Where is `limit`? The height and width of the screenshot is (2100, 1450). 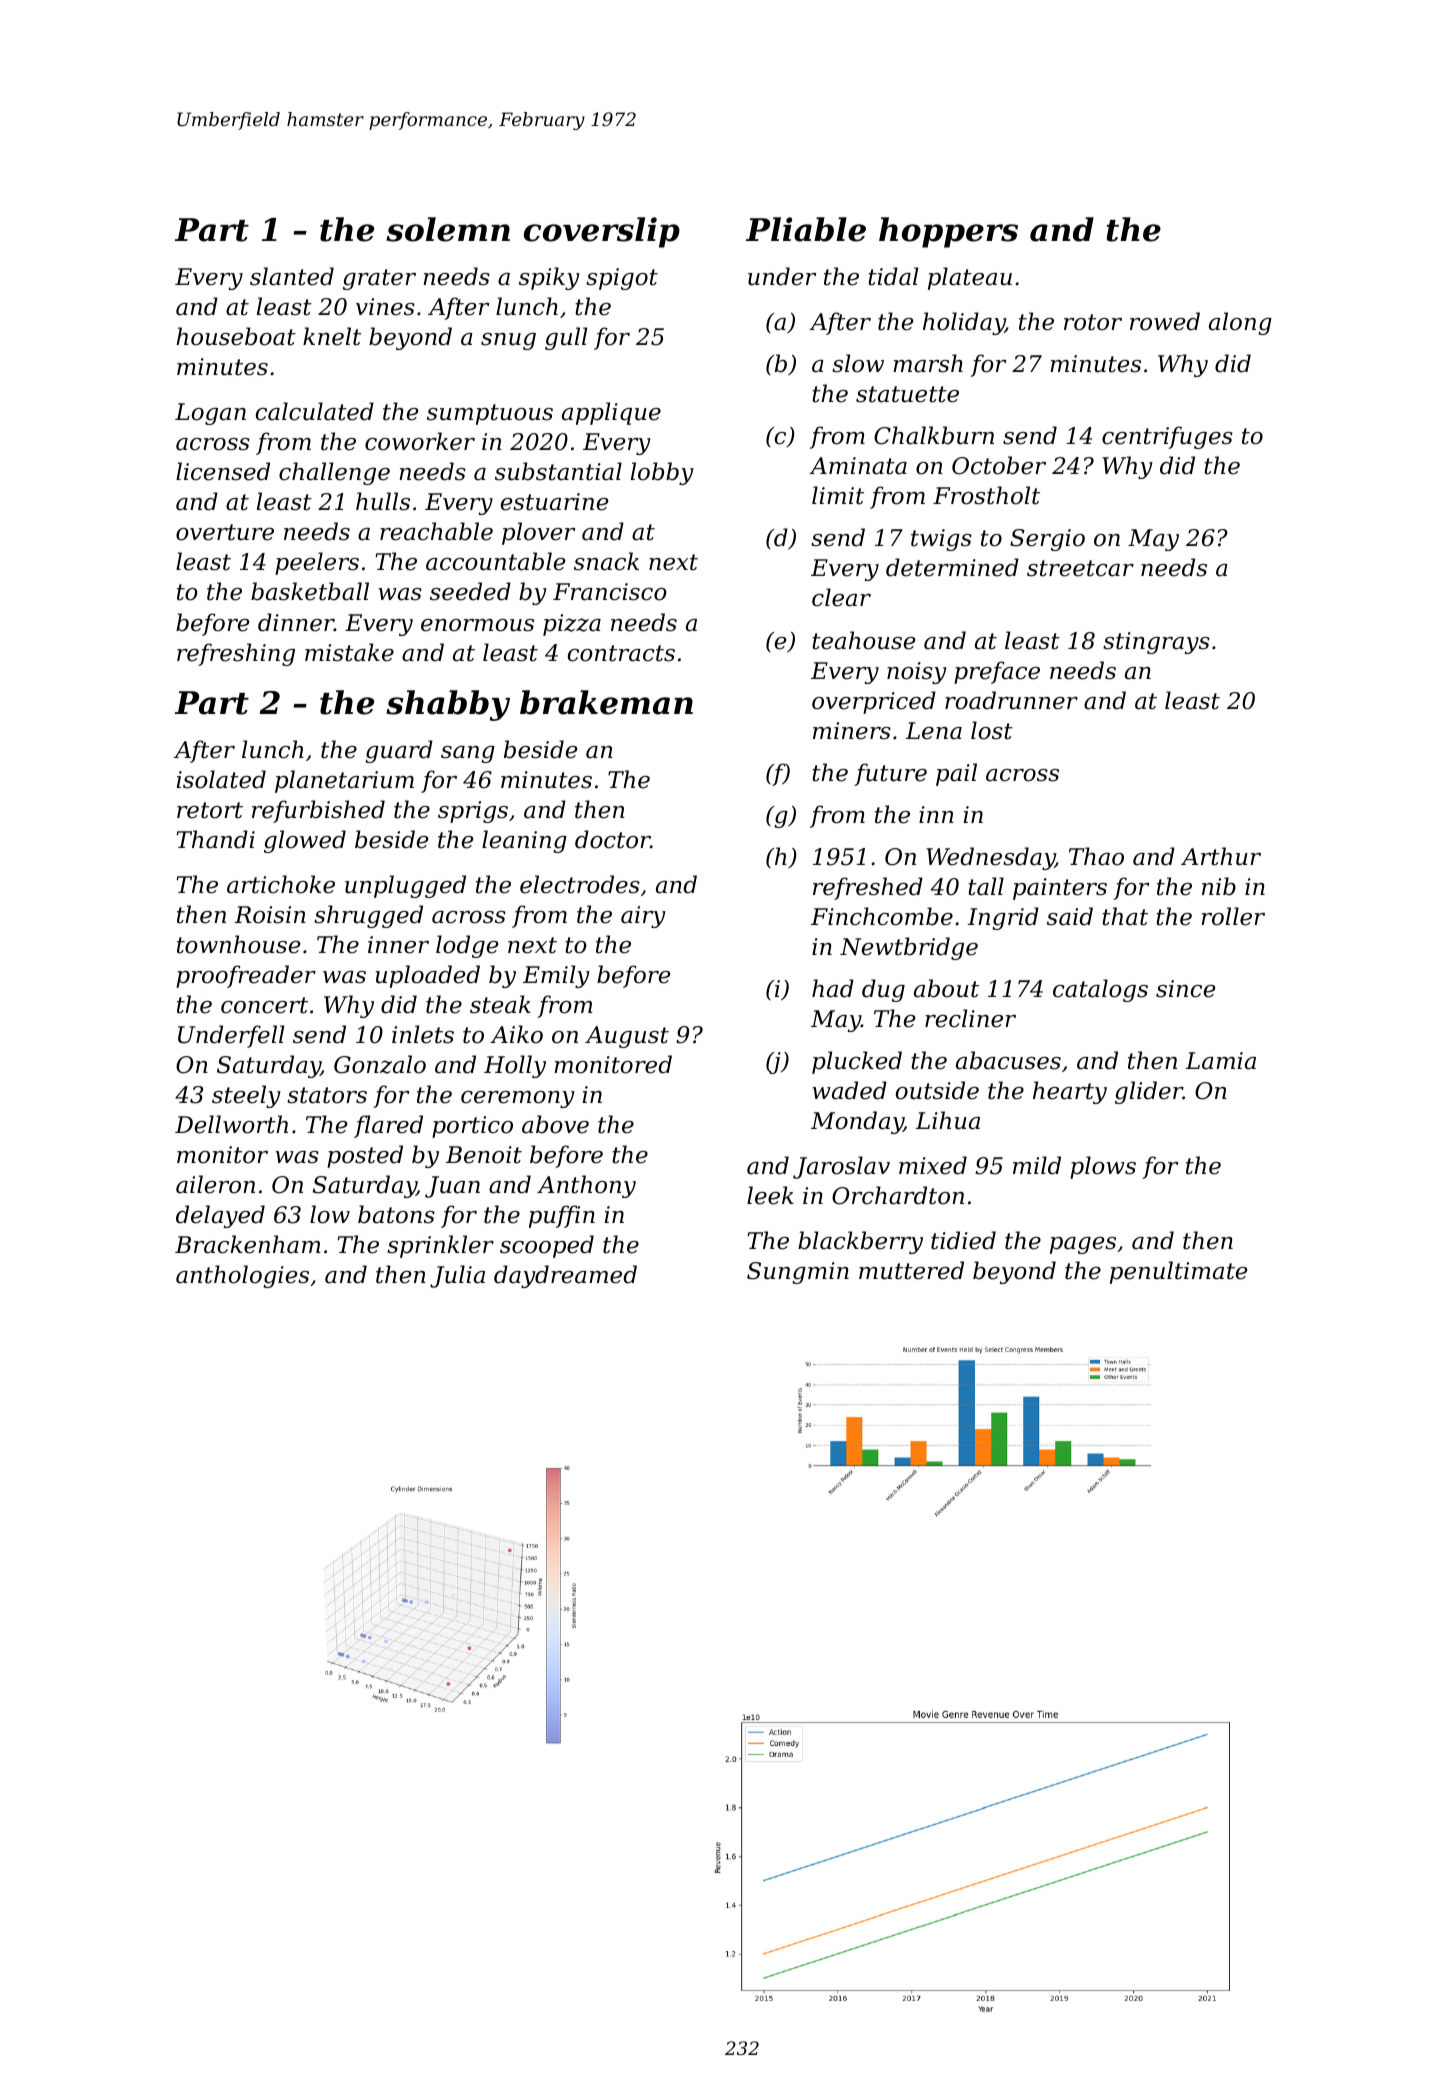
limit is located at coordinates (838, 495).
